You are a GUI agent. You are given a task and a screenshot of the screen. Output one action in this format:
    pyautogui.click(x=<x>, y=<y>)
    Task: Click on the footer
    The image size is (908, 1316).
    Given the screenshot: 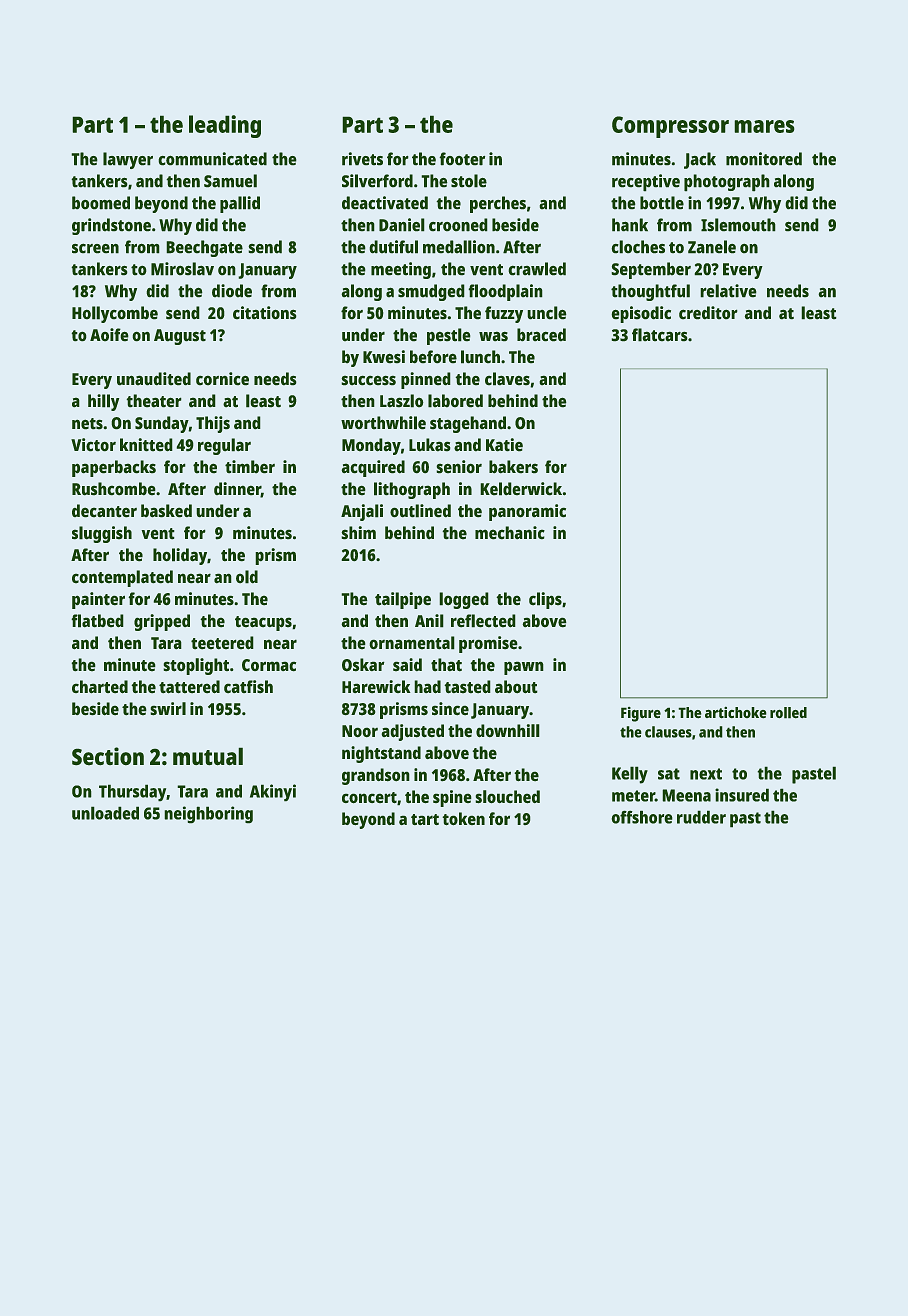 What is the action you would take?
    pyautogui.click(x=462, y=159)
